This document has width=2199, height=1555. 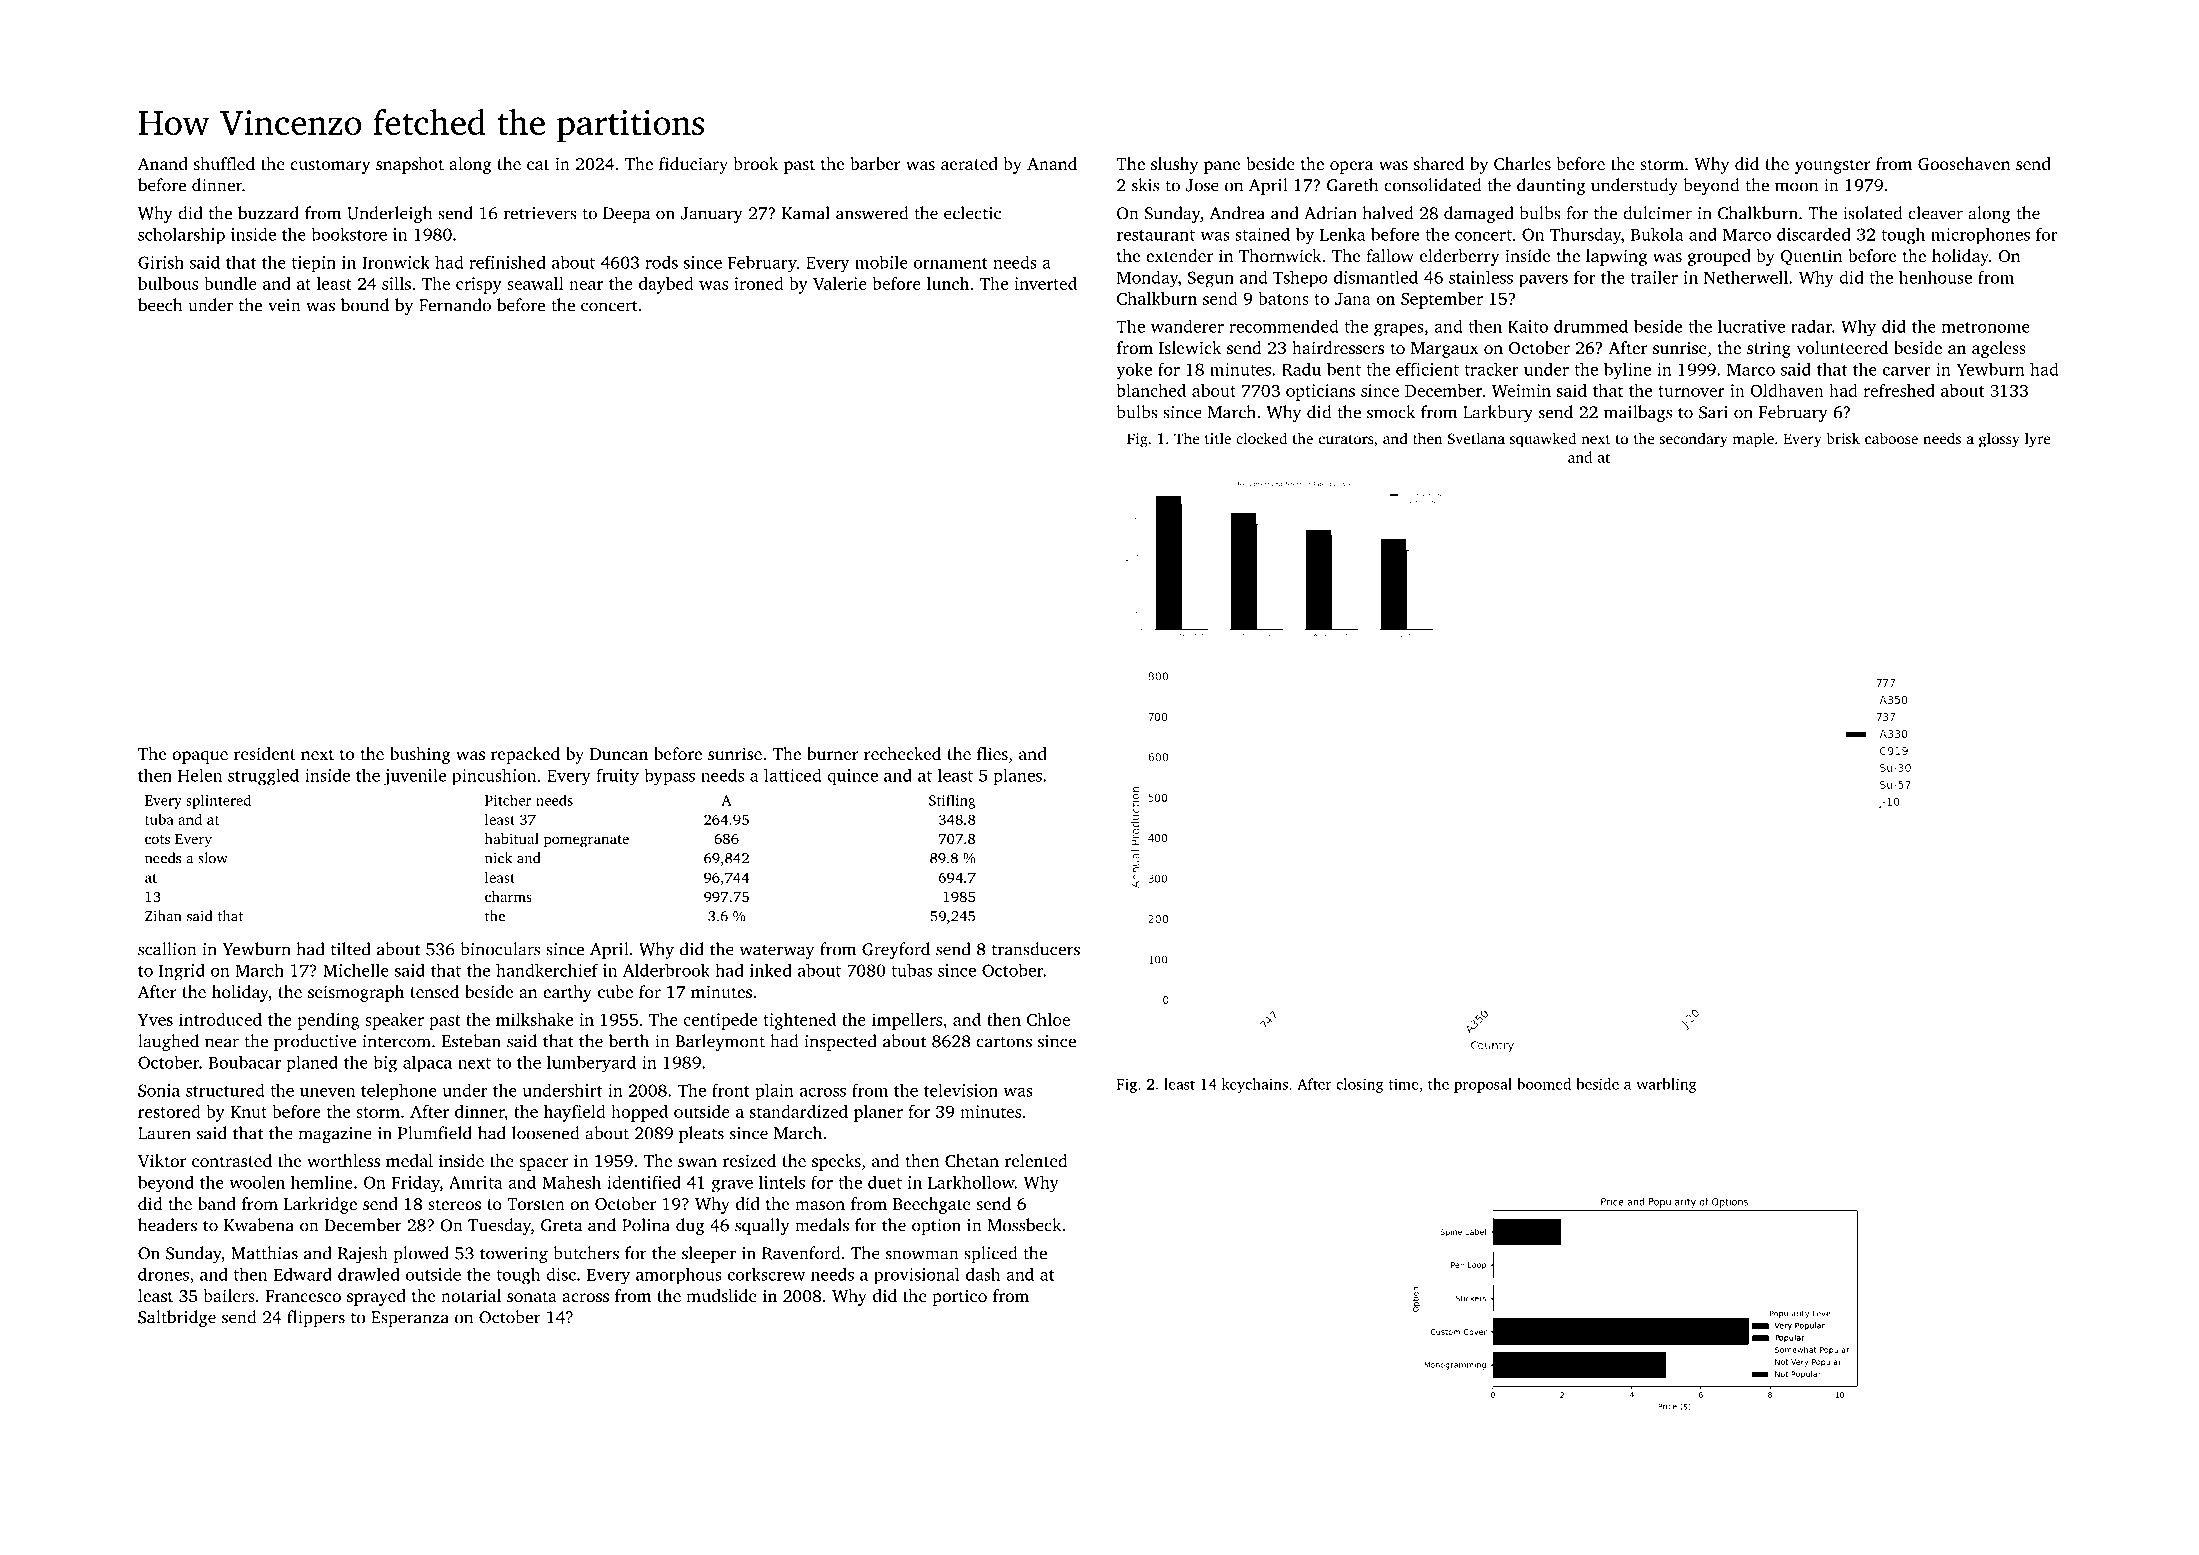 What do you see at coordinates (1018, 777) in the document?
I see `planes` at bounding box center [1018, 777].
